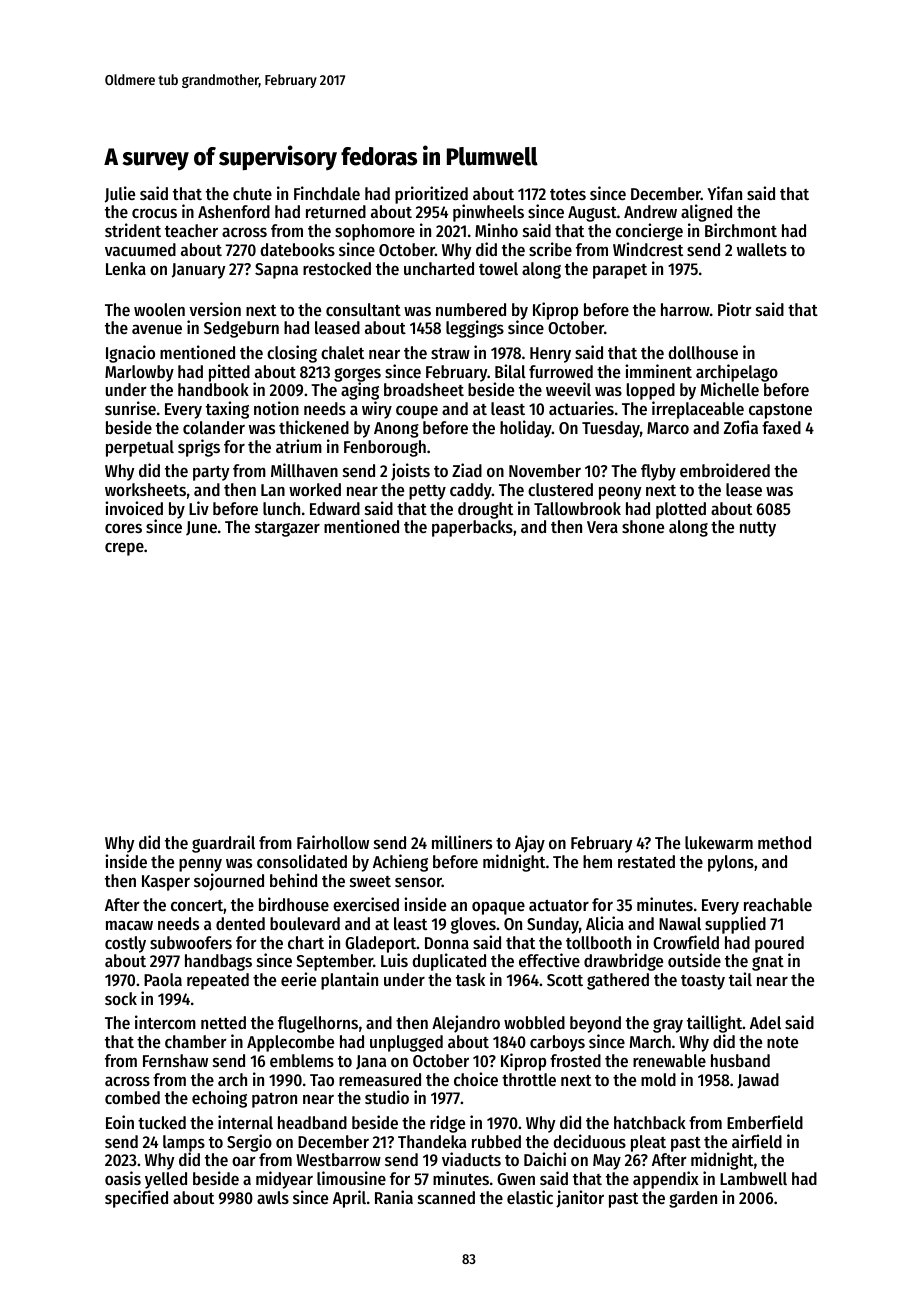 This document has height=1311, width=924. I want to click on shone, so click(643, 526).
